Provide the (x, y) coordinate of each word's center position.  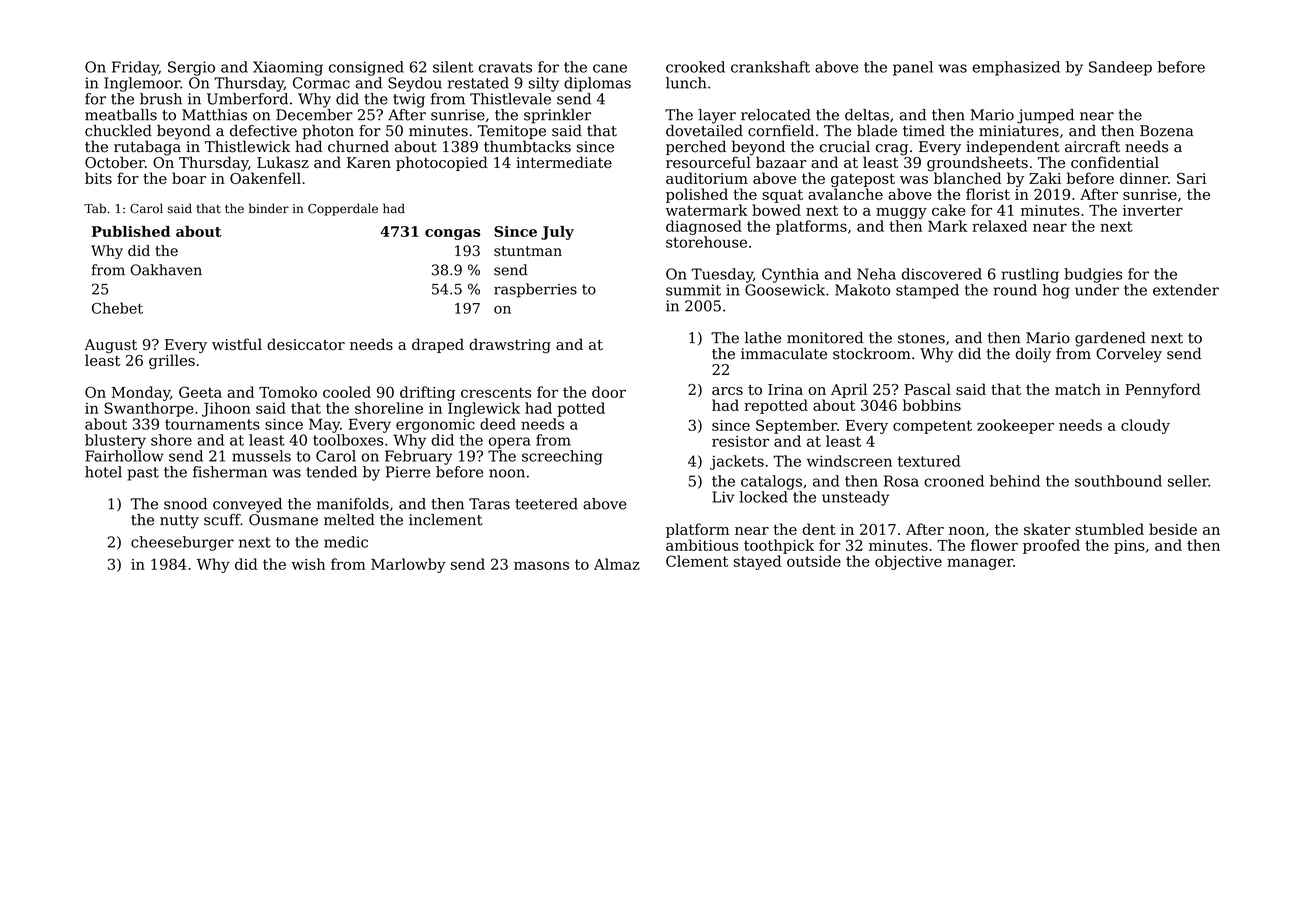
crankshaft (770, 67)
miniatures (1019, 131)
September (796, 426)
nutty (179, 522)
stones (921, 338)
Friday (135, 68)
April (849, 390)
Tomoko (288, 392)
